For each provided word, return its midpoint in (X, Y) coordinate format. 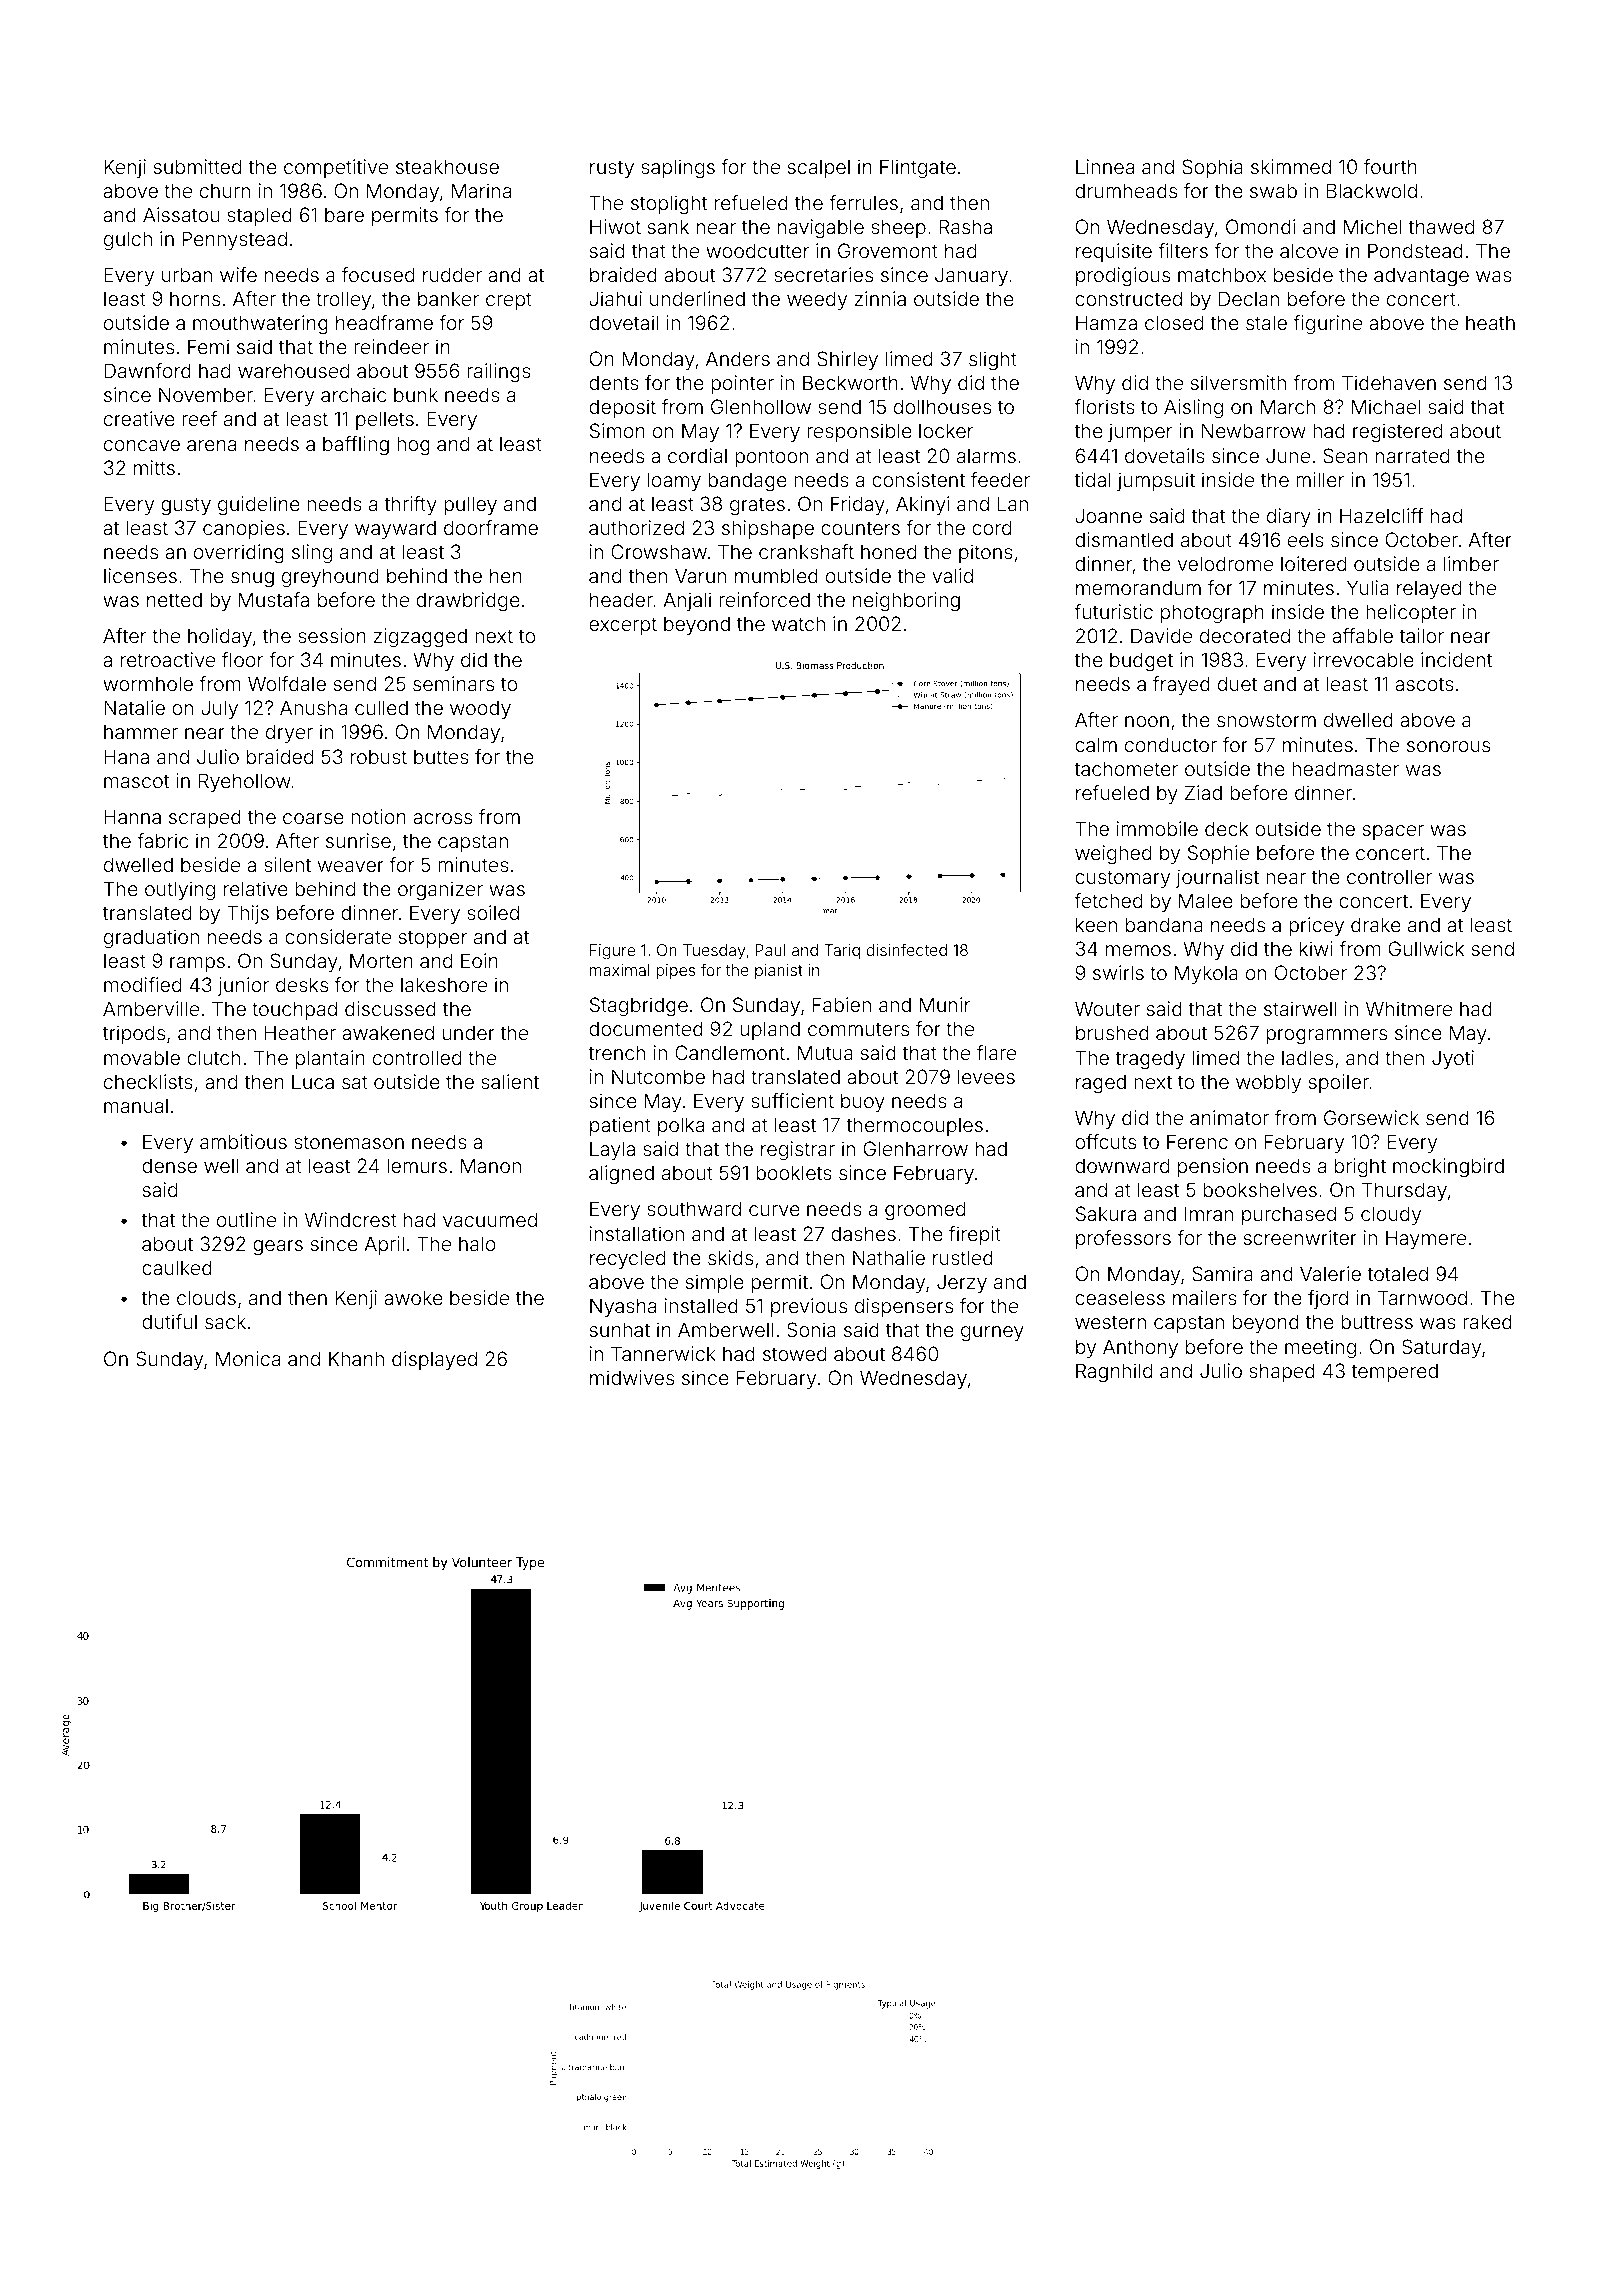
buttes (441, 756)
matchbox (1222, 274)
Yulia (1368, 587)
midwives (632, 1377)
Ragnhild (1114, 1372)
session (332, 635)
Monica (248, 1358)
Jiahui (615, 298)
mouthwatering (260, 324)
